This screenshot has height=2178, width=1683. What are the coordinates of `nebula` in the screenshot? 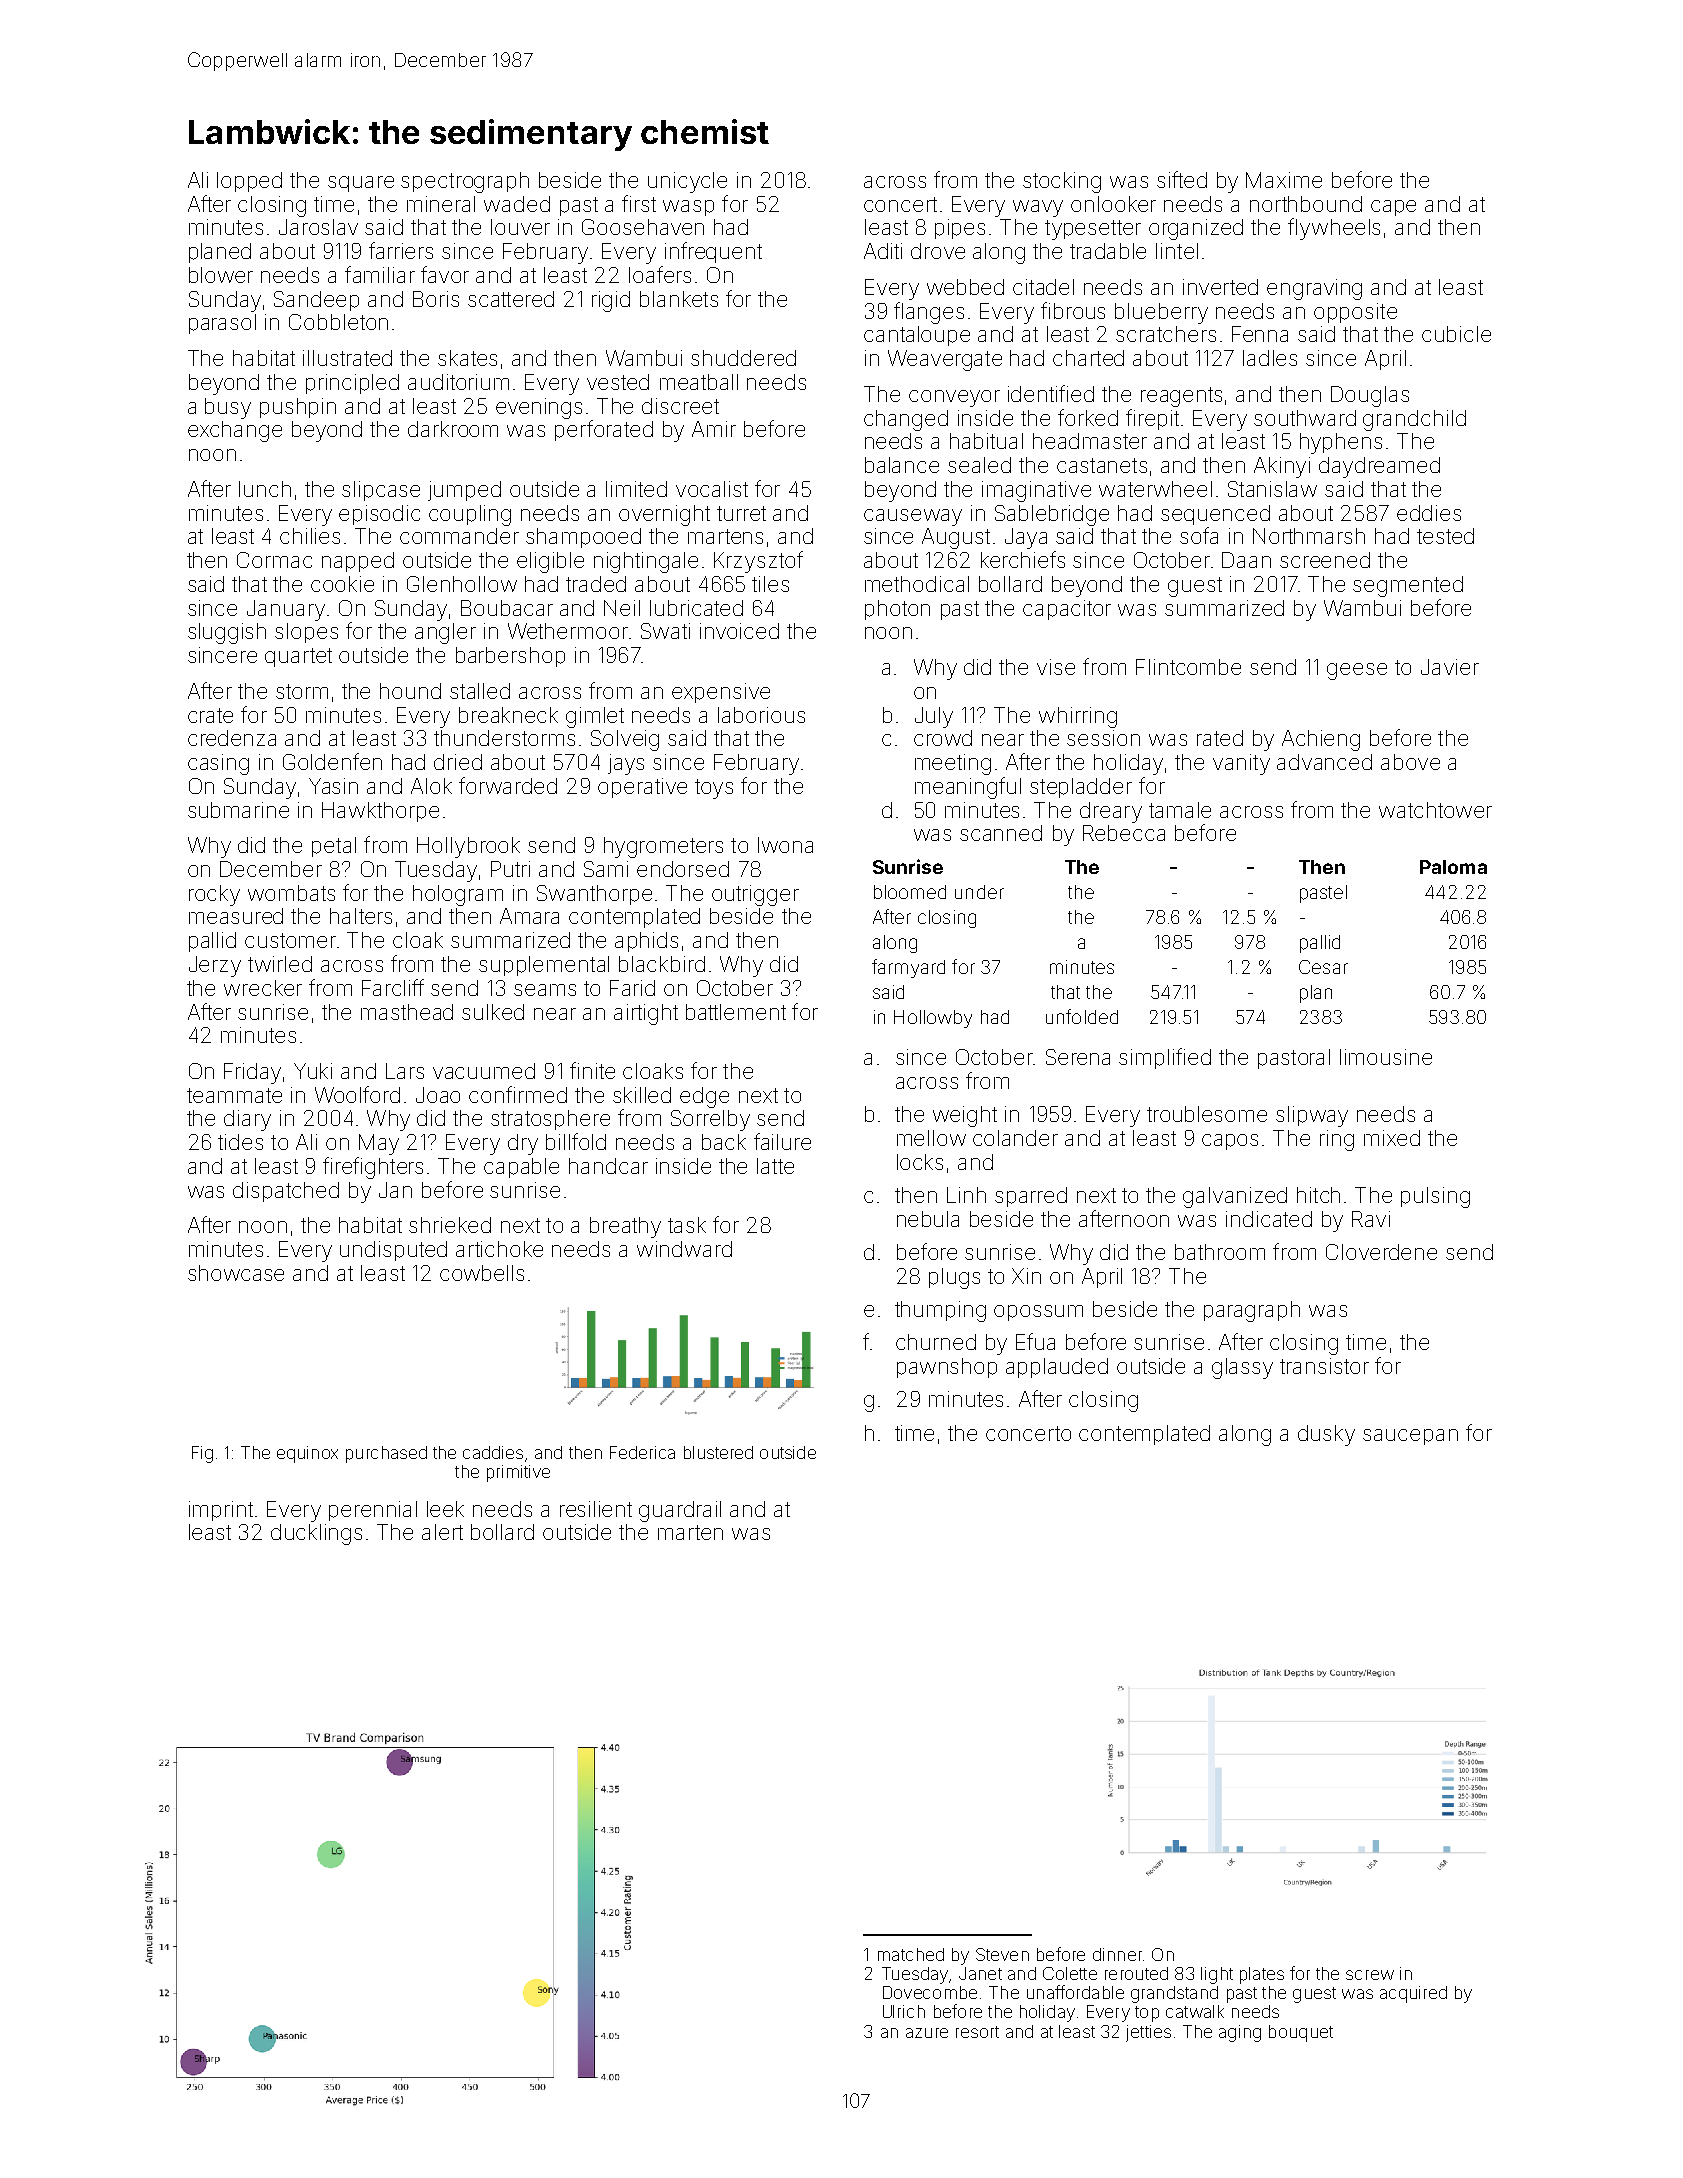 It's located at (928, 1219).
